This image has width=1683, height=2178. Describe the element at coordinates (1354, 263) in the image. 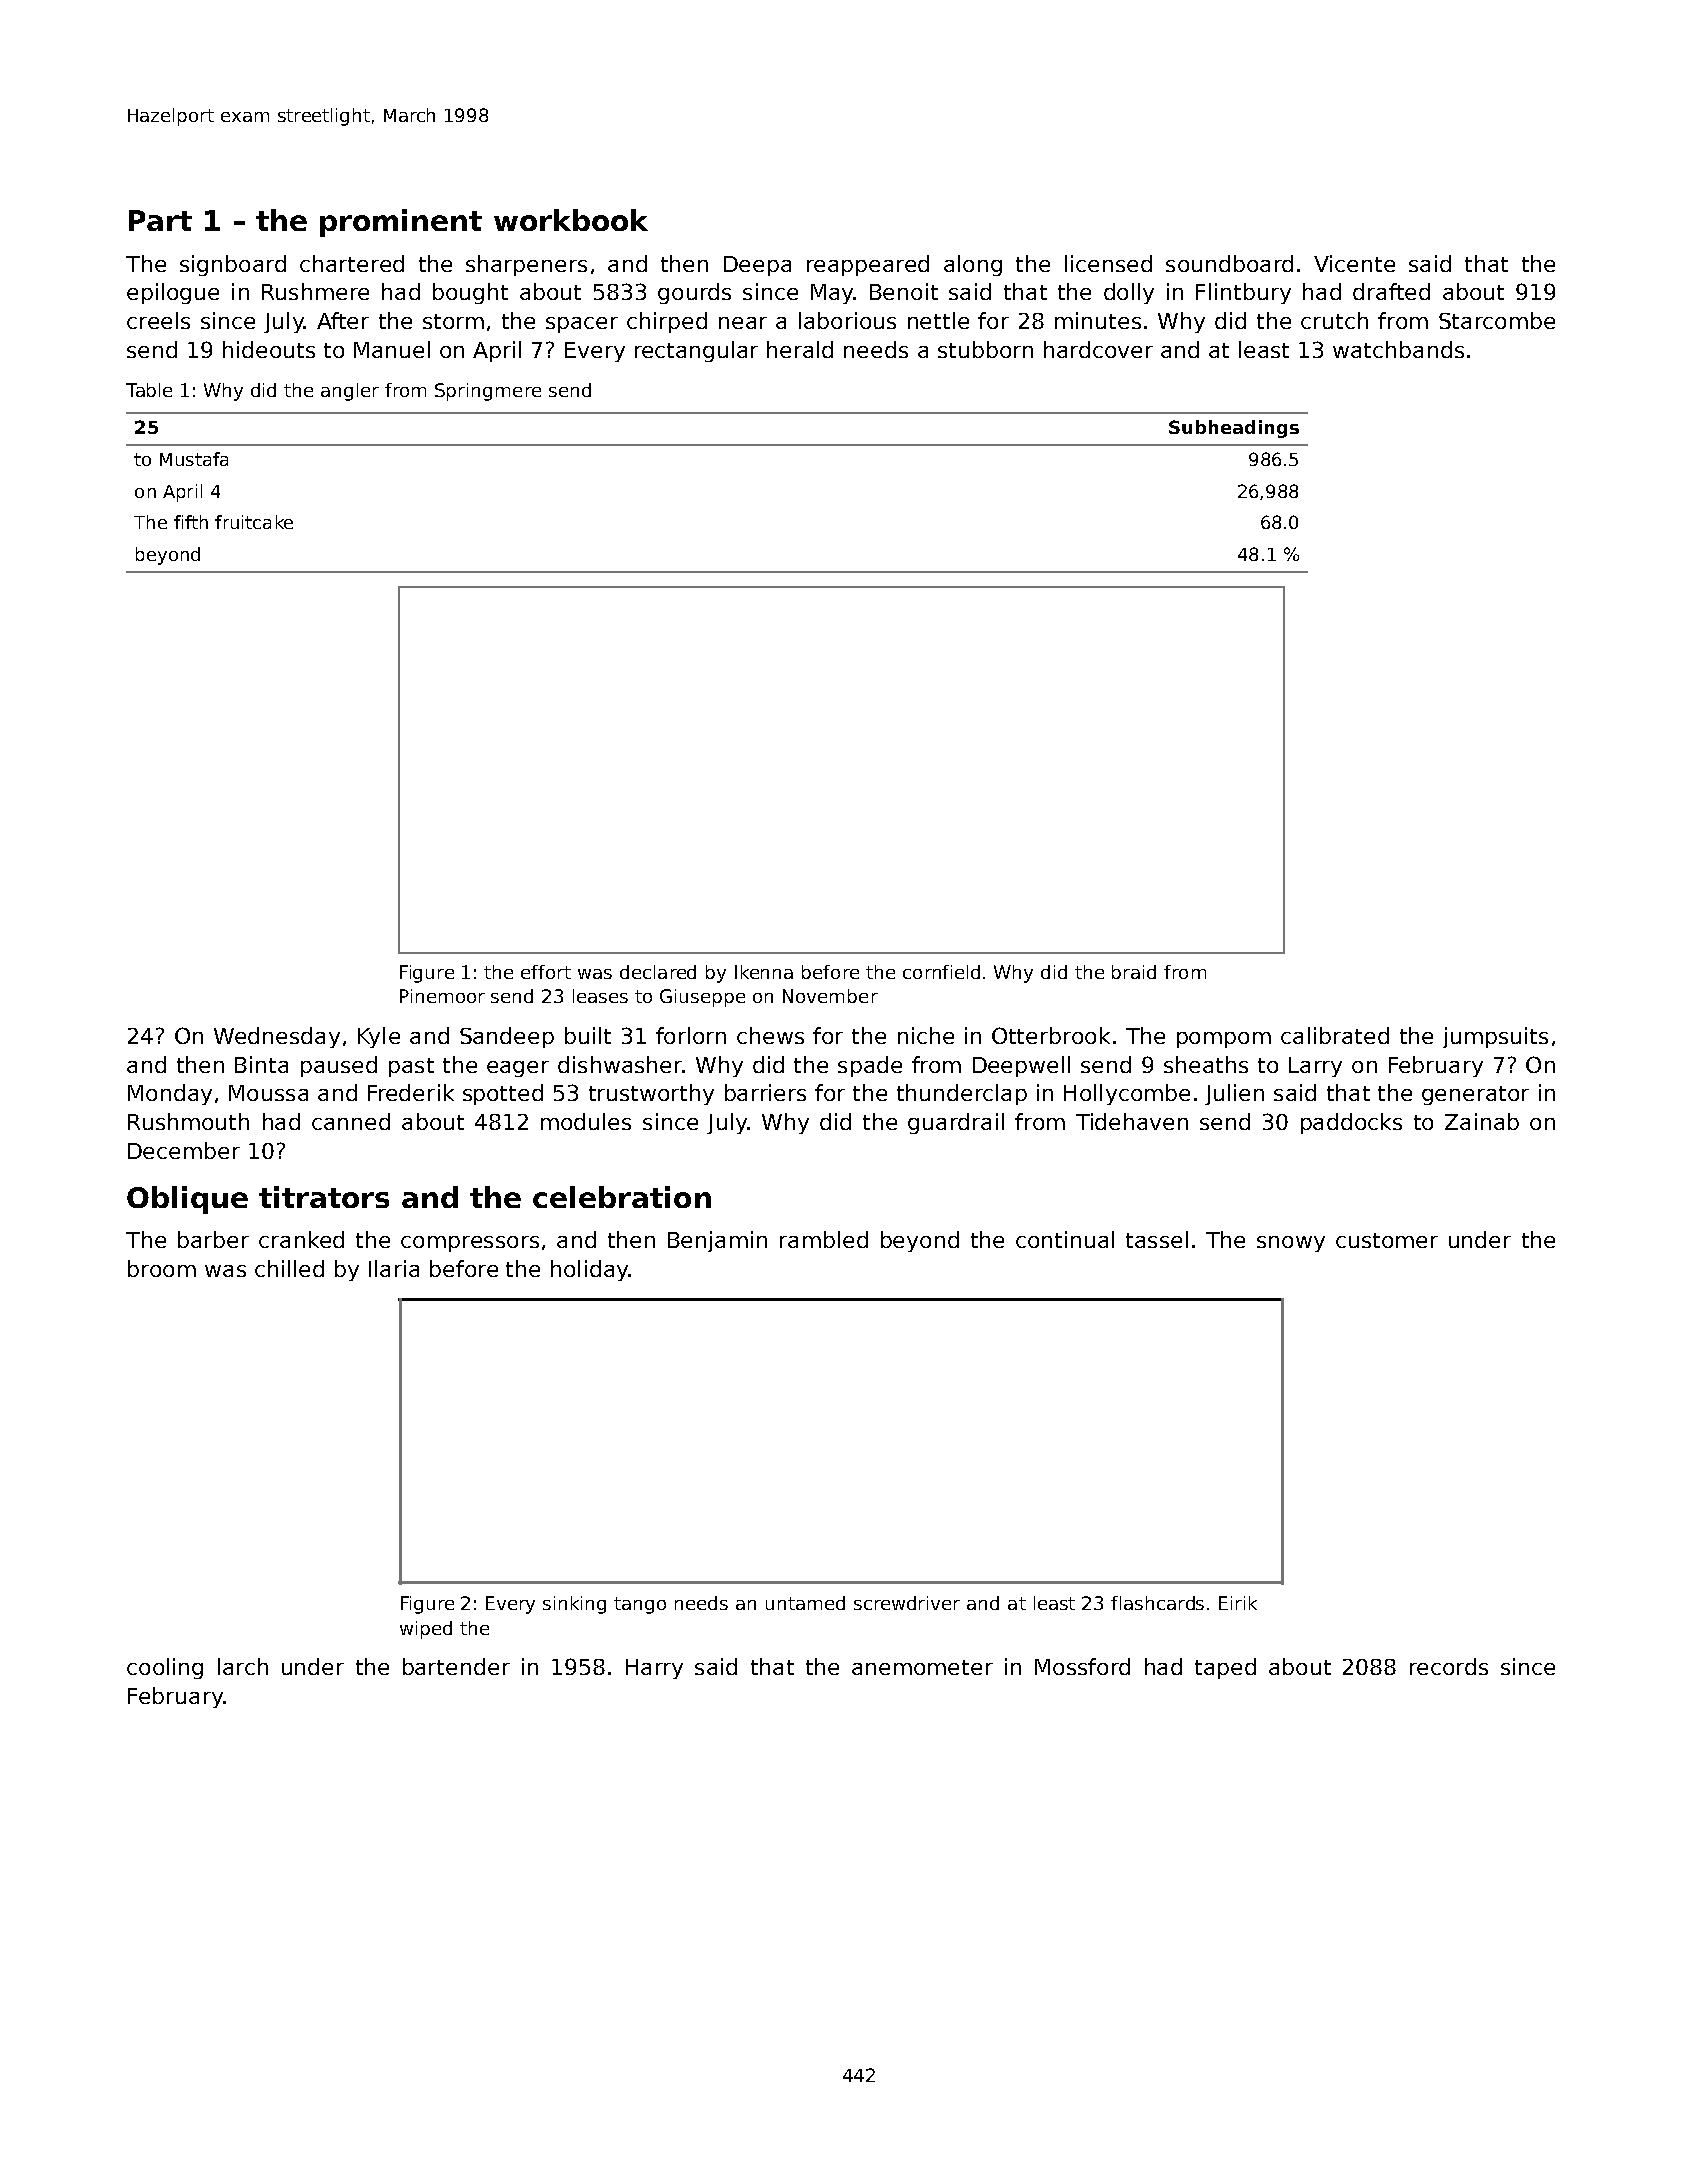

I see `Vicente` at that location.
